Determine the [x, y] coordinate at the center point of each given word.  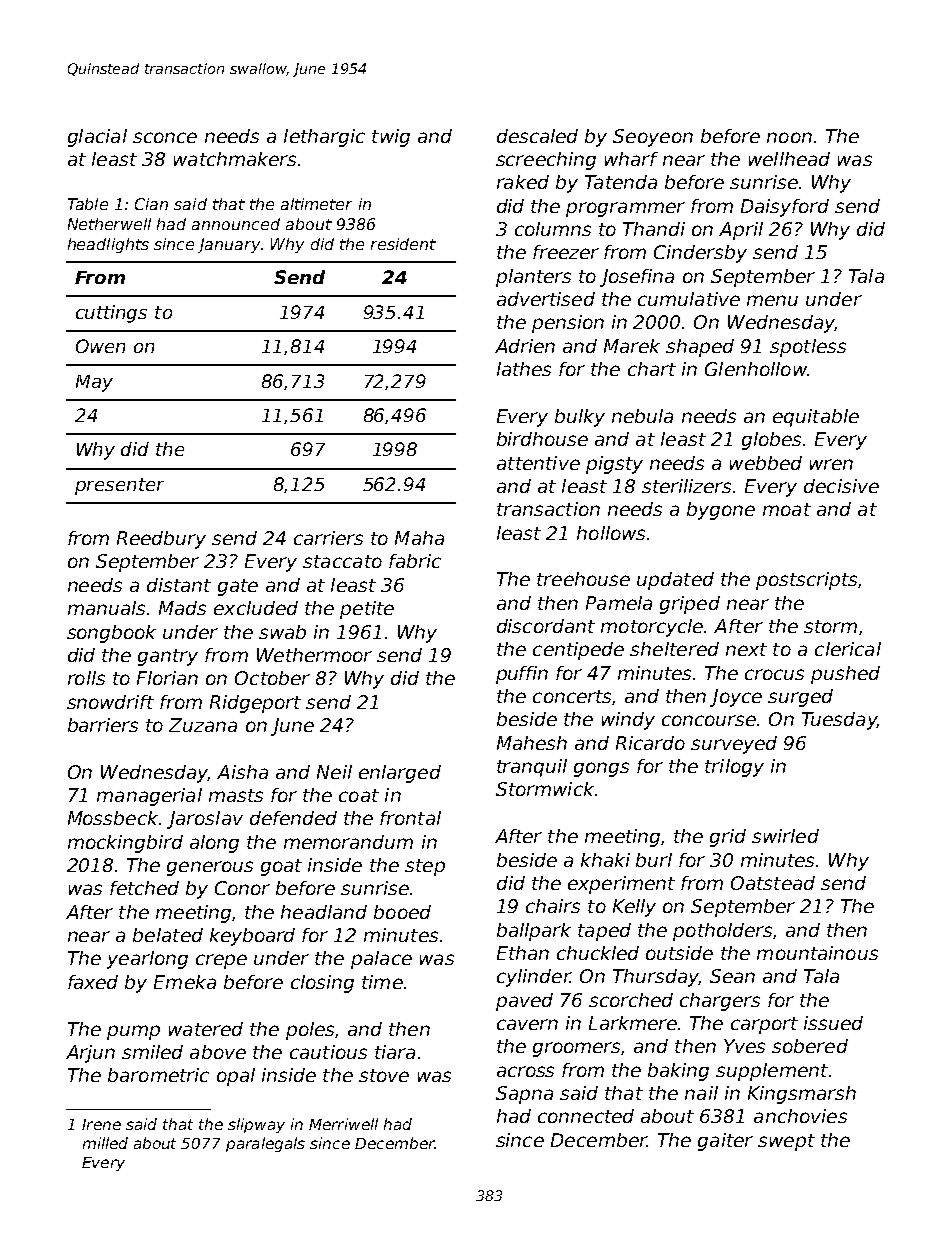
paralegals [265, 1144]
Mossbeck [113, 818]
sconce [165, 137]
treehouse [583, 579]
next [746, 649]
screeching [546, 161]
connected [586, 1116]
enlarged [400, 774]
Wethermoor [314, 655]
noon [789, 137]
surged [800, 698]
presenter [119, 486]
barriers [103, 725]
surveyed [734, 745]
